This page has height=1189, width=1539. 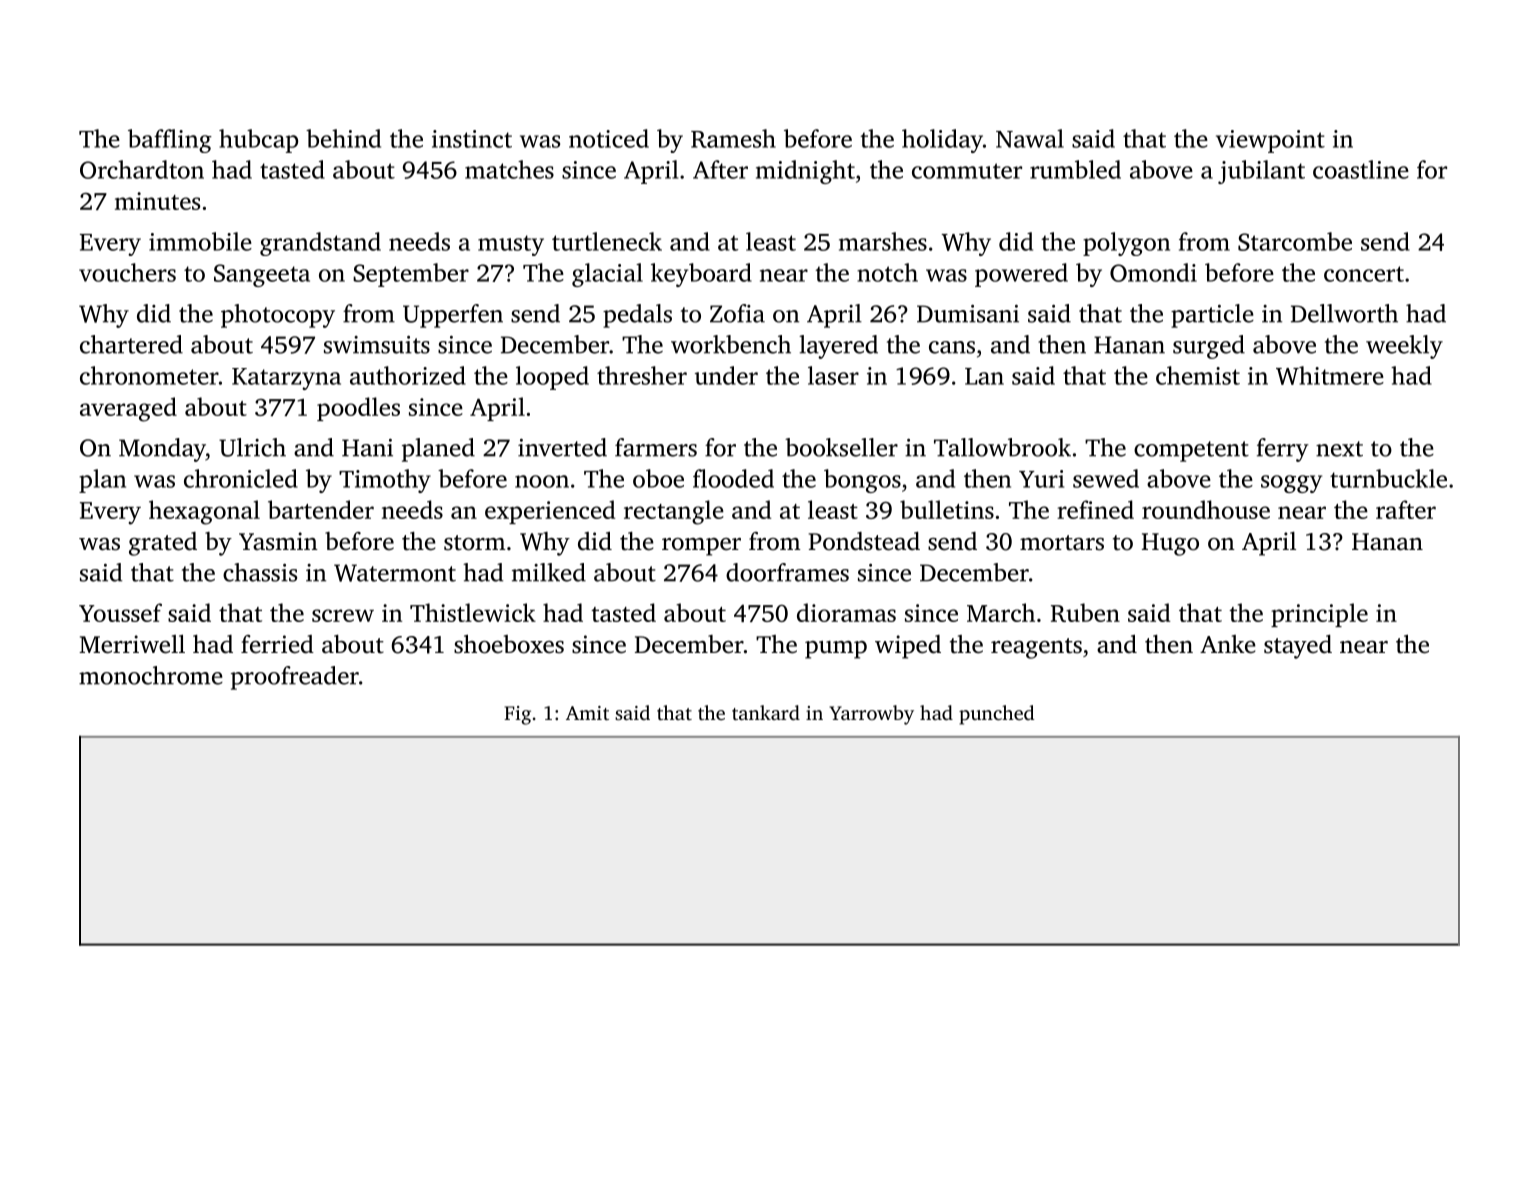 What do you see at coordinates (262, 275) in the page?
I see `Sangeeta` at bounding box center [262, 275].
